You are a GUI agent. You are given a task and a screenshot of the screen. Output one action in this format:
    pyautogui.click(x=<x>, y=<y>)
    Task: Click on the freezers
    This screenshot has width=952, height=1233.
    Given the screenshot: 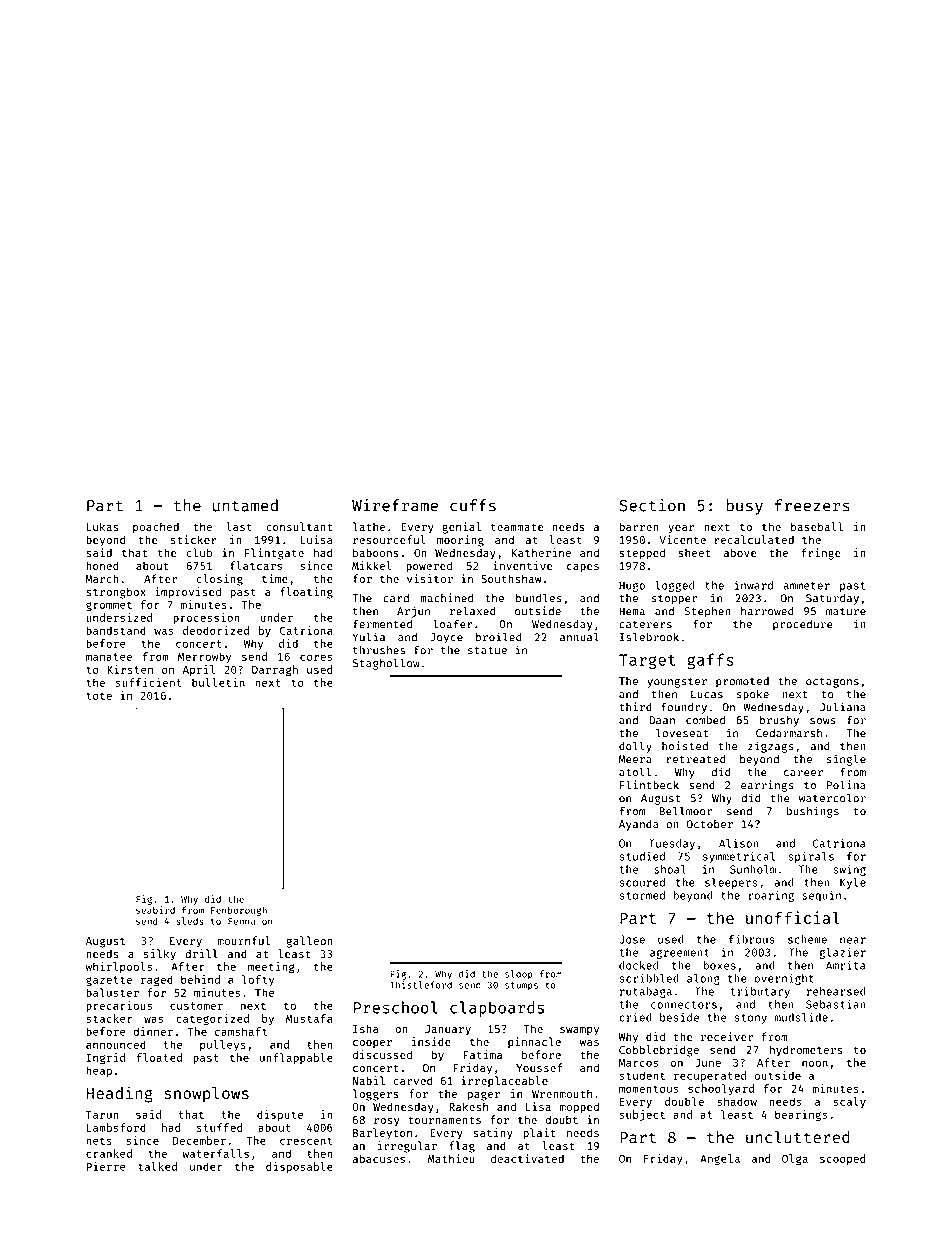 What is the action you would take?
    pyautogui.click(x=812, y=505)
